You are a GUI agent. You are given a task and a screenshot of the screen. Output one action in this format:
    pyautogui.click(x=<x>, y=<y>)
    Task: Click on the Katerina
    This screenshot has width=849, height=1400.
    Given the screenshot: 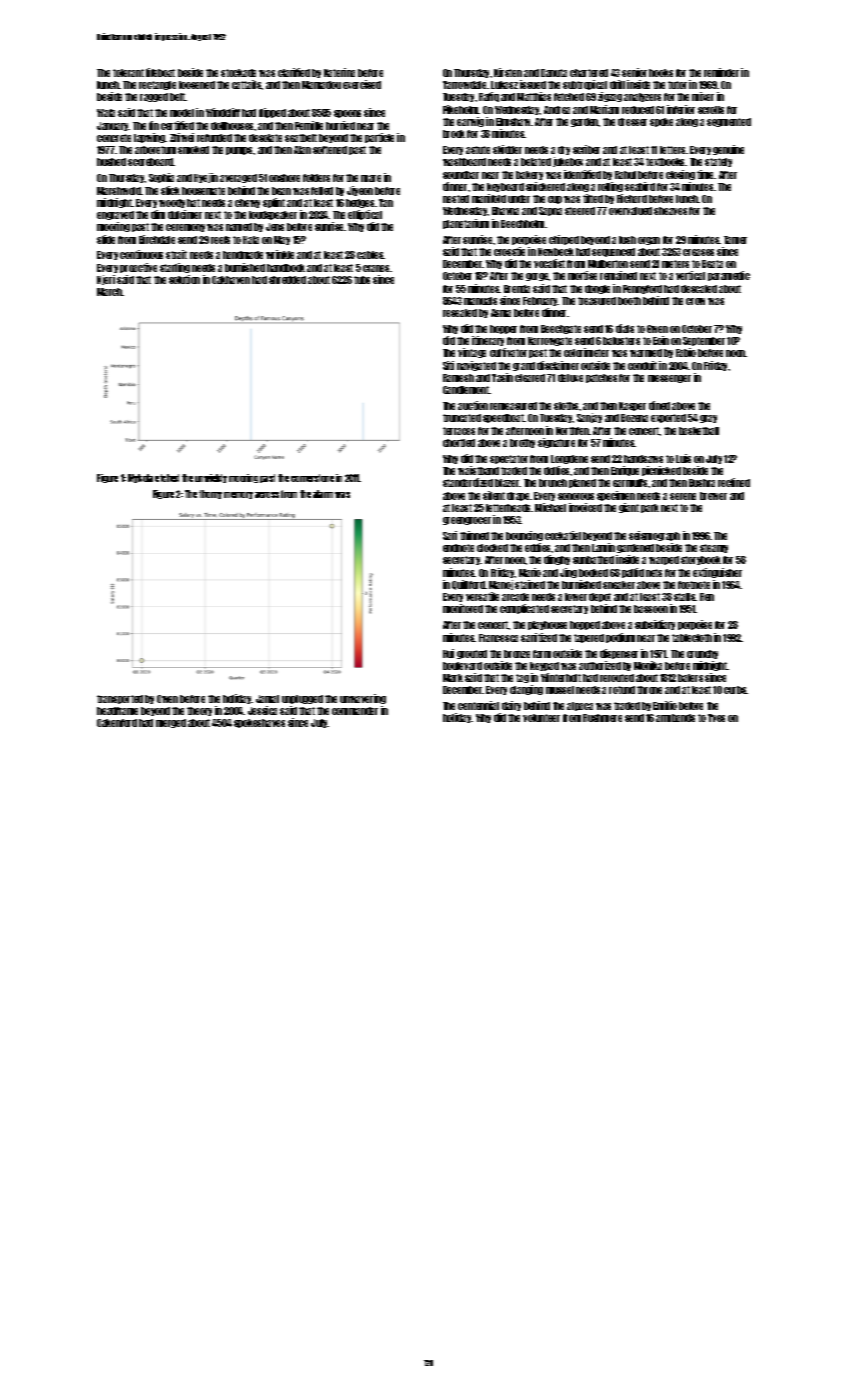 What is the action you would take?
    pyautogui.click(x=339, y=72)
